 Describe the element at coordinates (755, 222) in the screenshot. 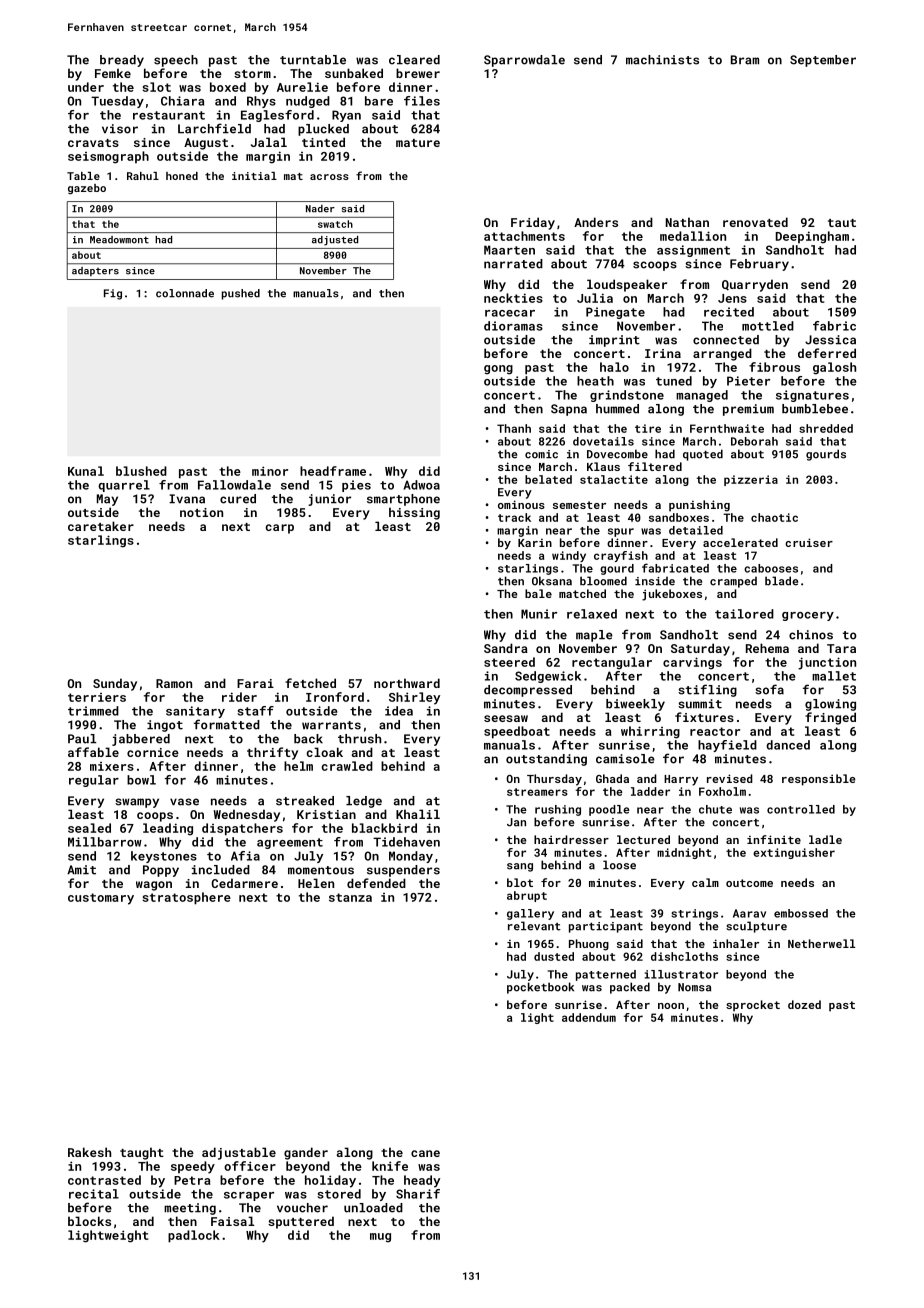

I see `renovated` at that location.
